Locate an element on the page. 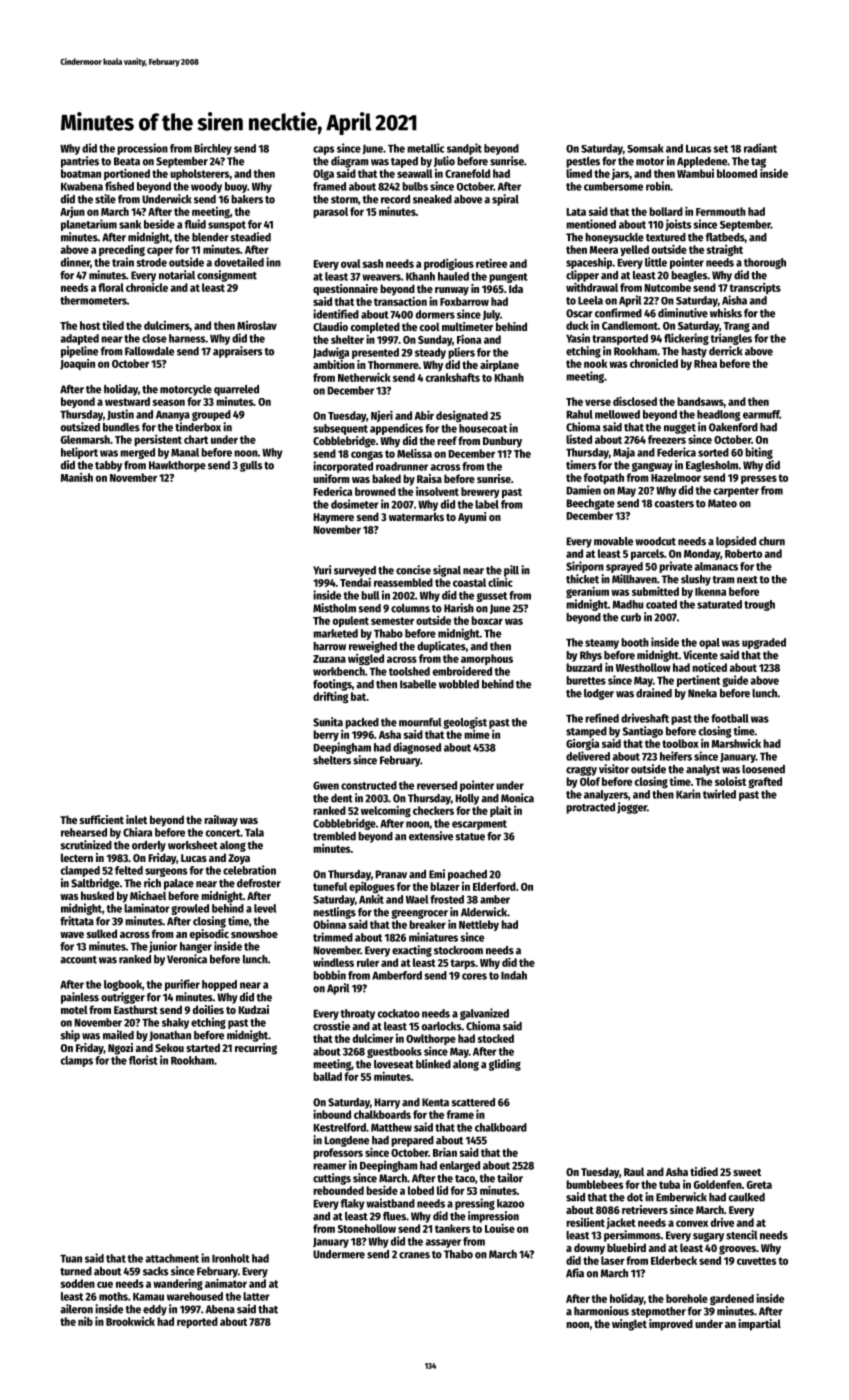  level is located at coordinates (265, 908).
